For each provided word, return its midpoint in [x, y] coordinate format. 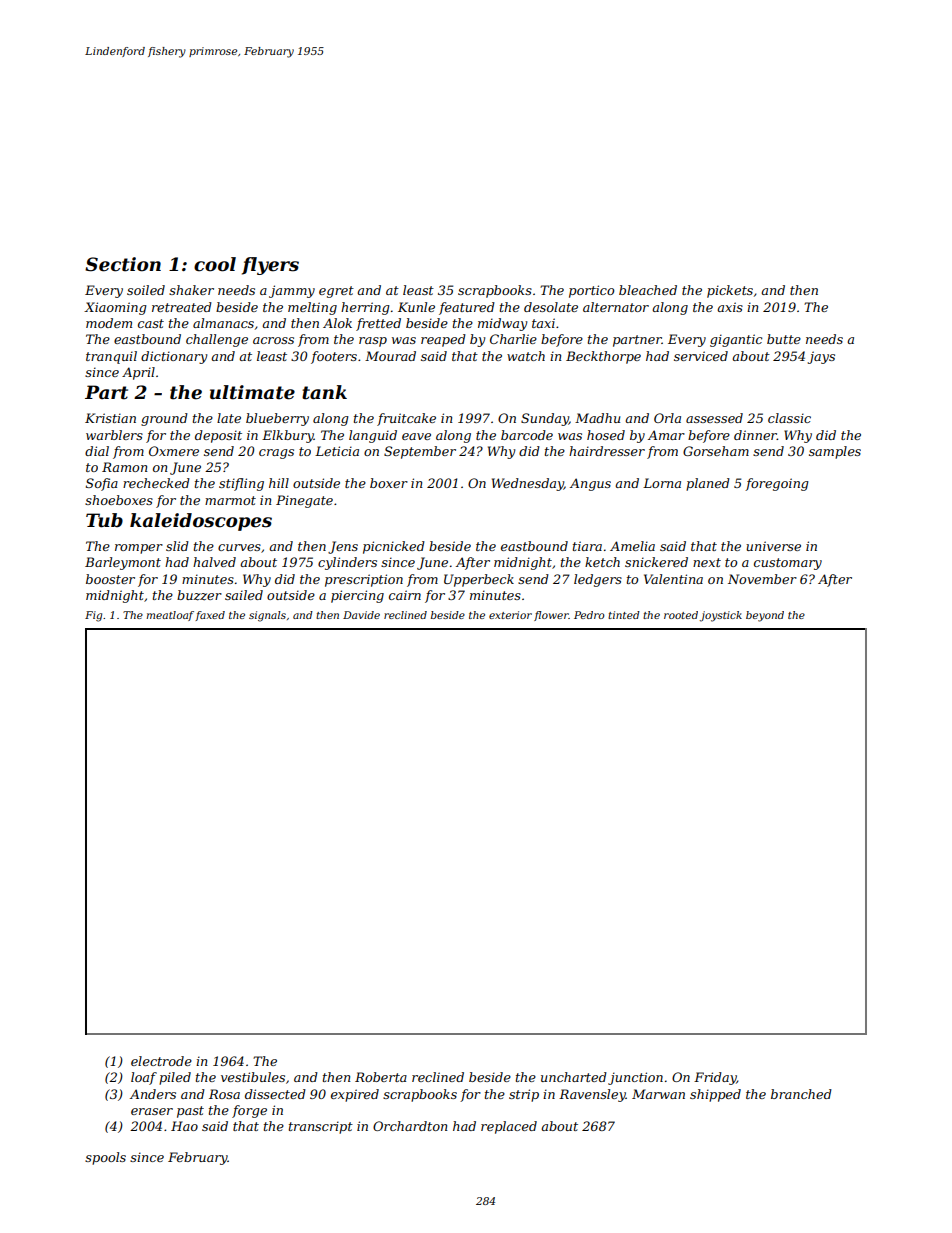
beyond [765, 616]
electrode [161, 1061]
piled [175, 1078]
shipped [715, 1095]
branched [801, 1094]
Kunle [416, 307]
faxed [210, 616]
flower [551, 616]
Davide [361, 615]
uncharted [574, 1077]
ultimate [252, 392]
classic [789, 418]
